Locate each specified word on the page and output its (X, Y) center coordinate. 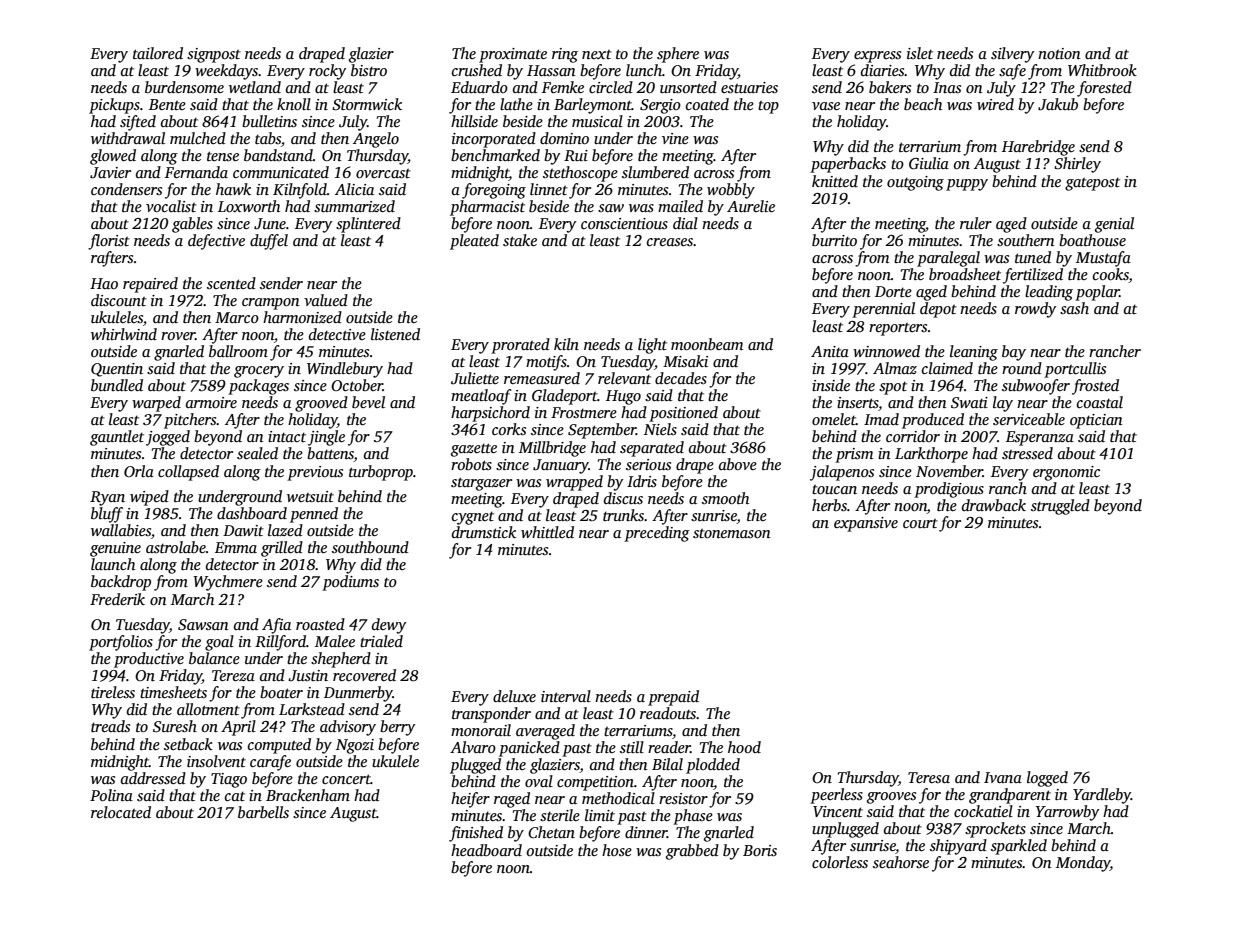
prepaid (673, 698)
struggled (1060, 507)
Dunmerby (358, 694)
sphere (678, 55)
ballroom (238, 351)
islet (920, 53)
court (920, 523)
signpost (214, 55)
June (270, 224)
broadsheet (965, 274)
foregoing (494, 191)
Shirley (1077, 165)
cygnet (473, 518)
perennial (883, 310)
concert (346, 779)
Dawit (243, 530)
